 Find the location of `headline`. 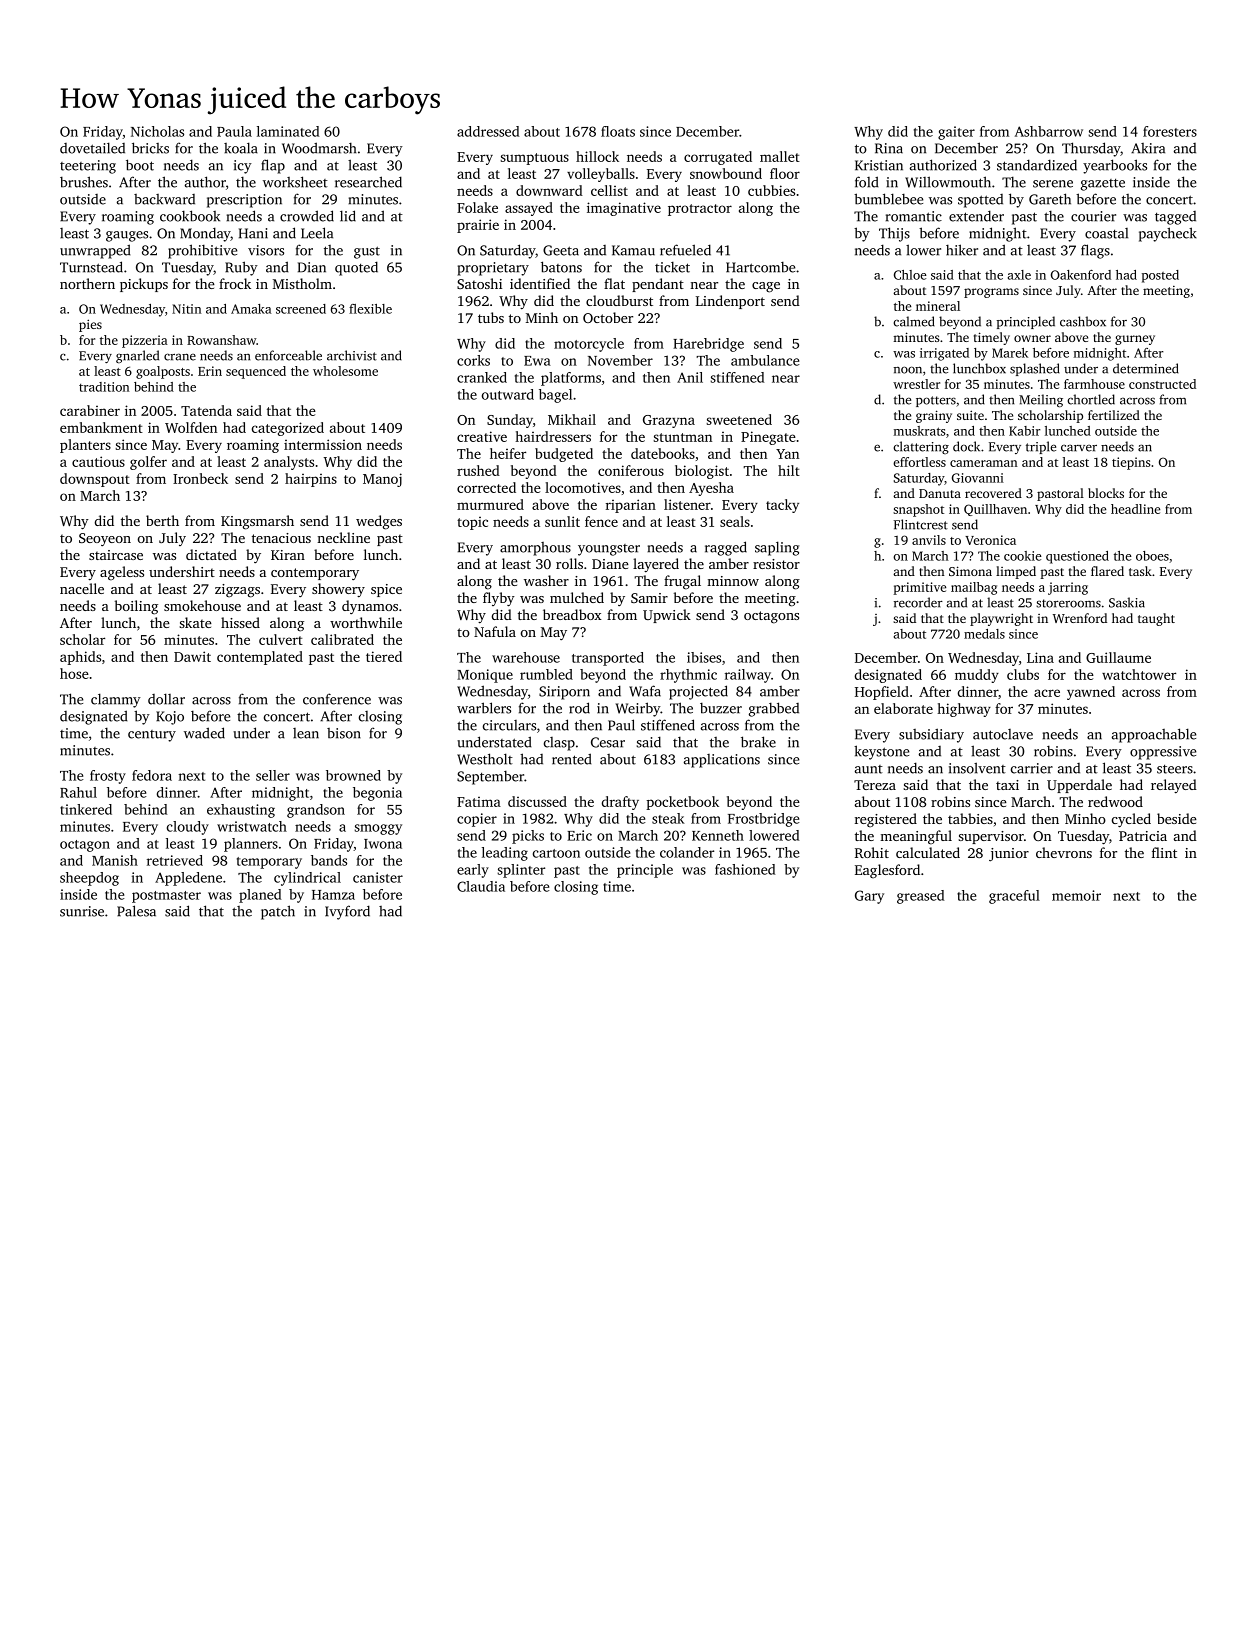

headline is located at coordinates (1135, 509).
